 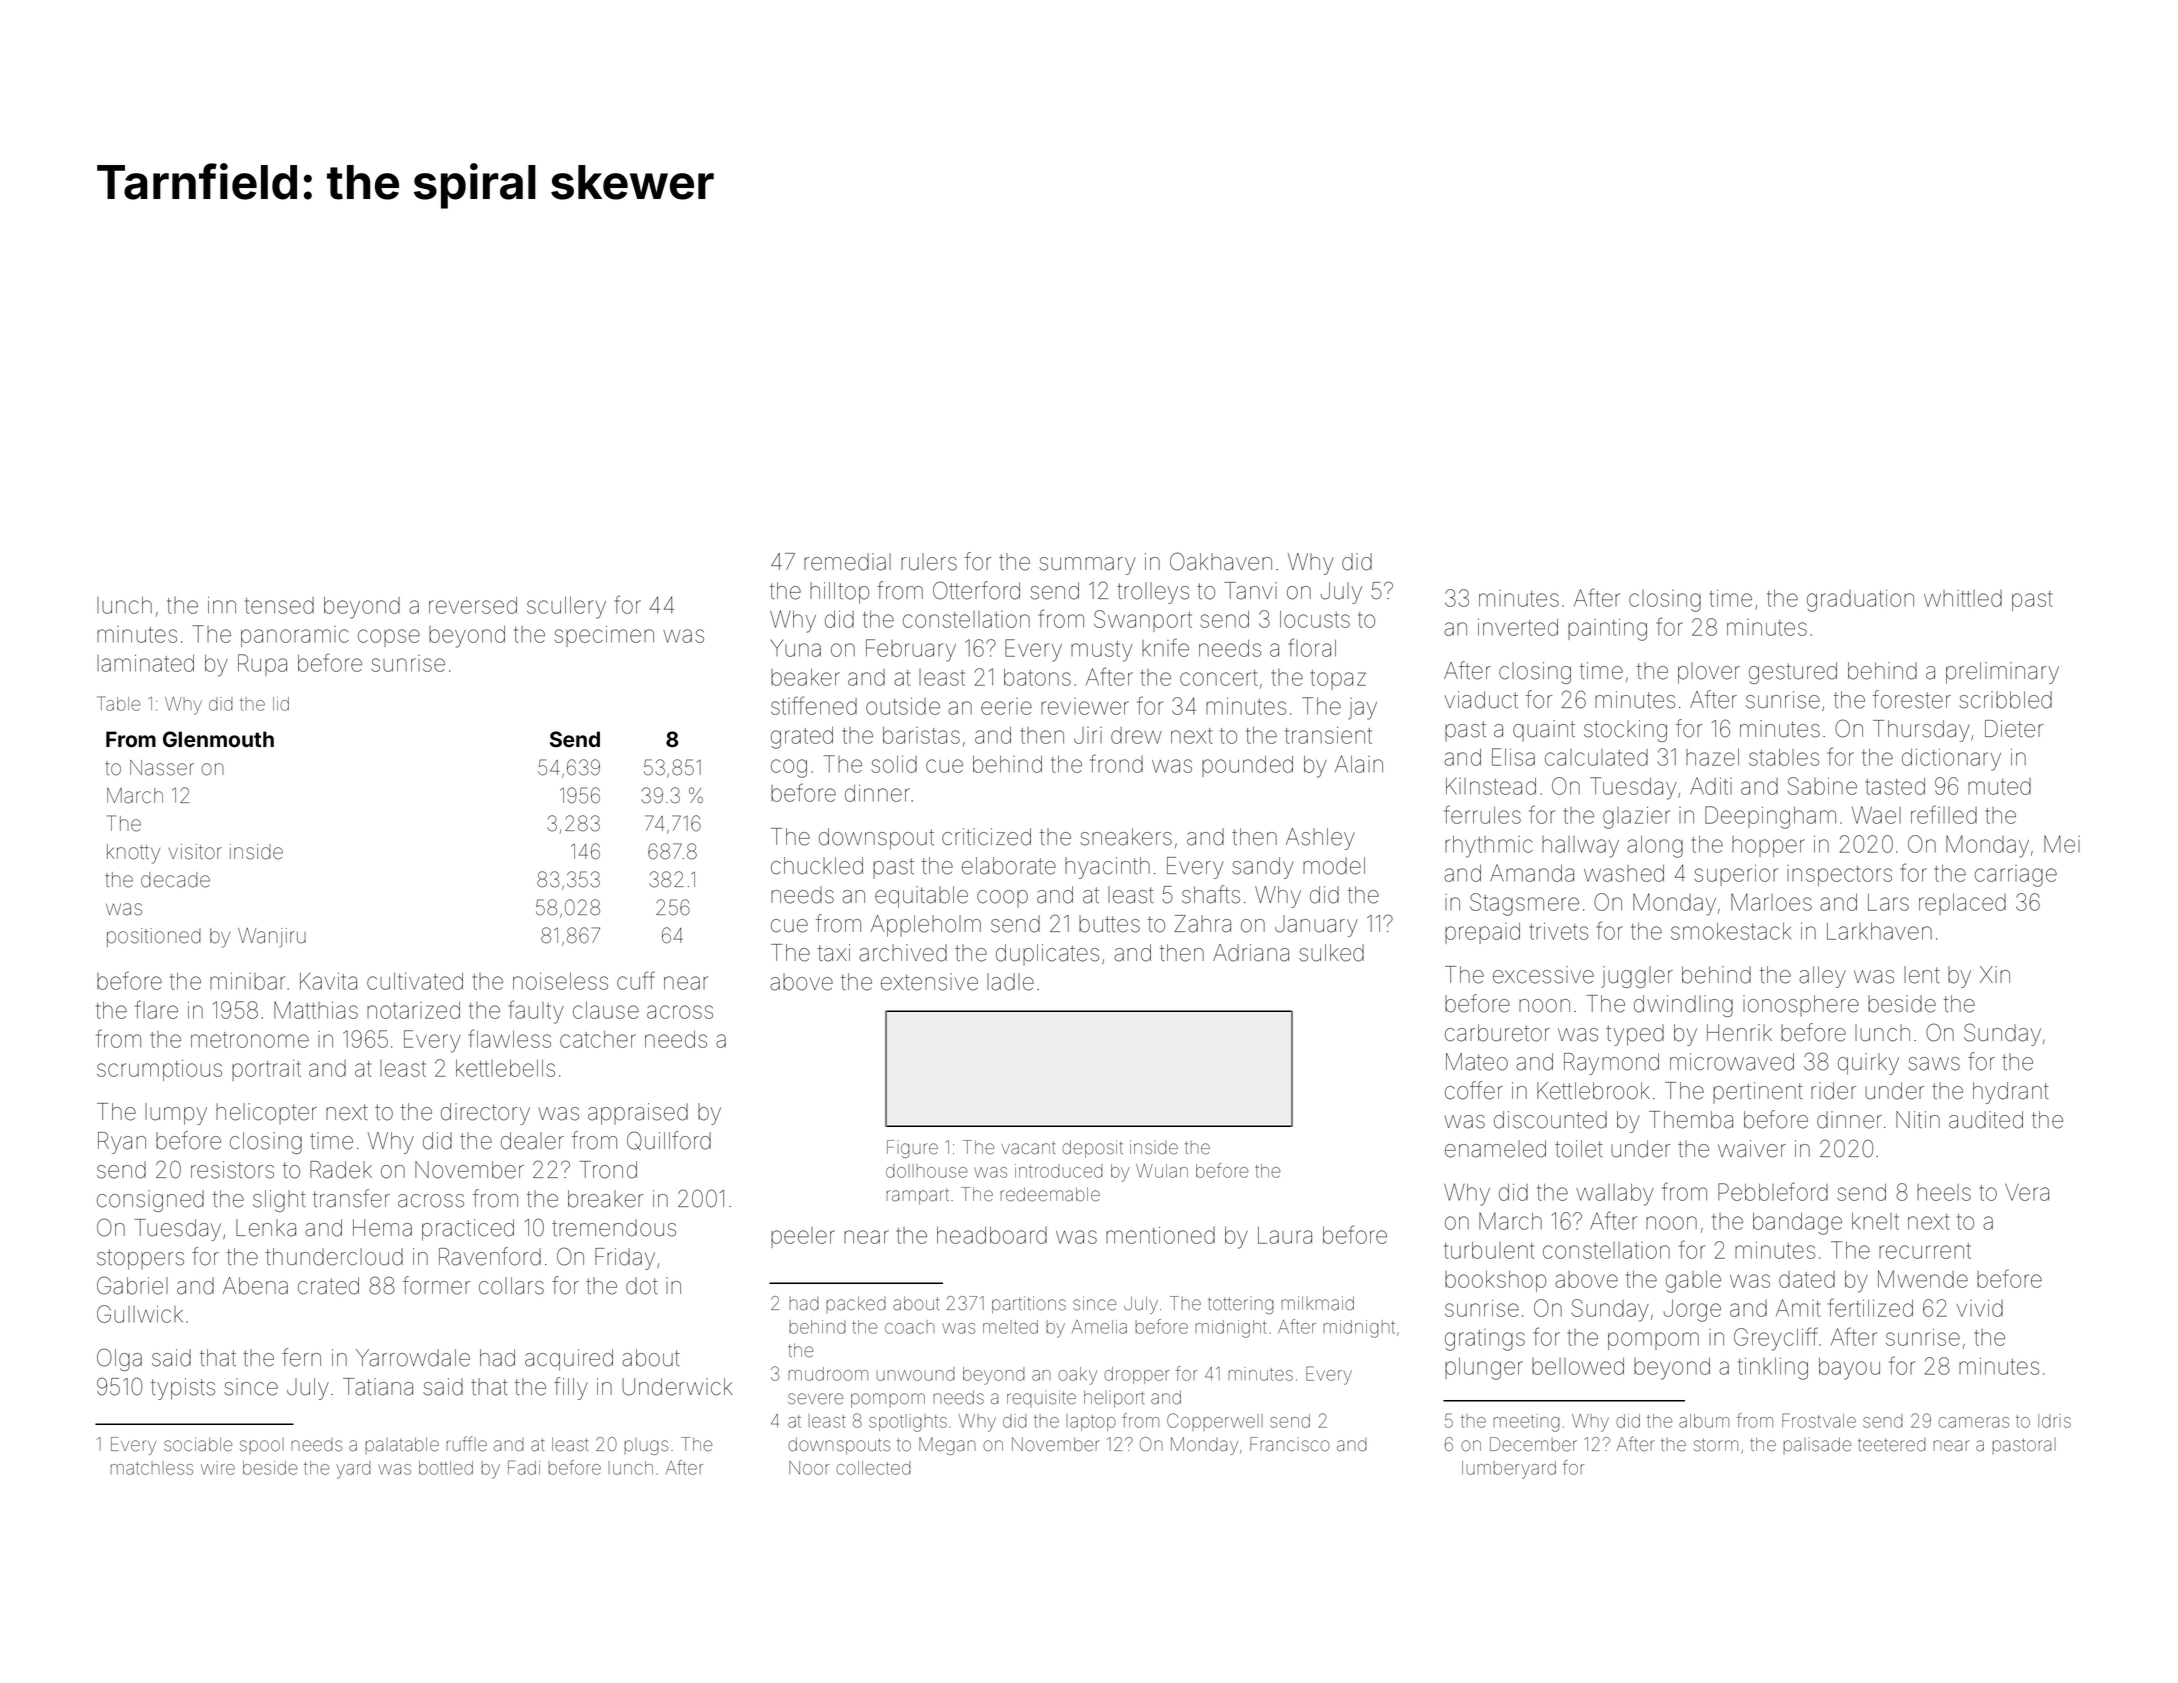 I want to click on laminated, so click(x=145, y=663).
